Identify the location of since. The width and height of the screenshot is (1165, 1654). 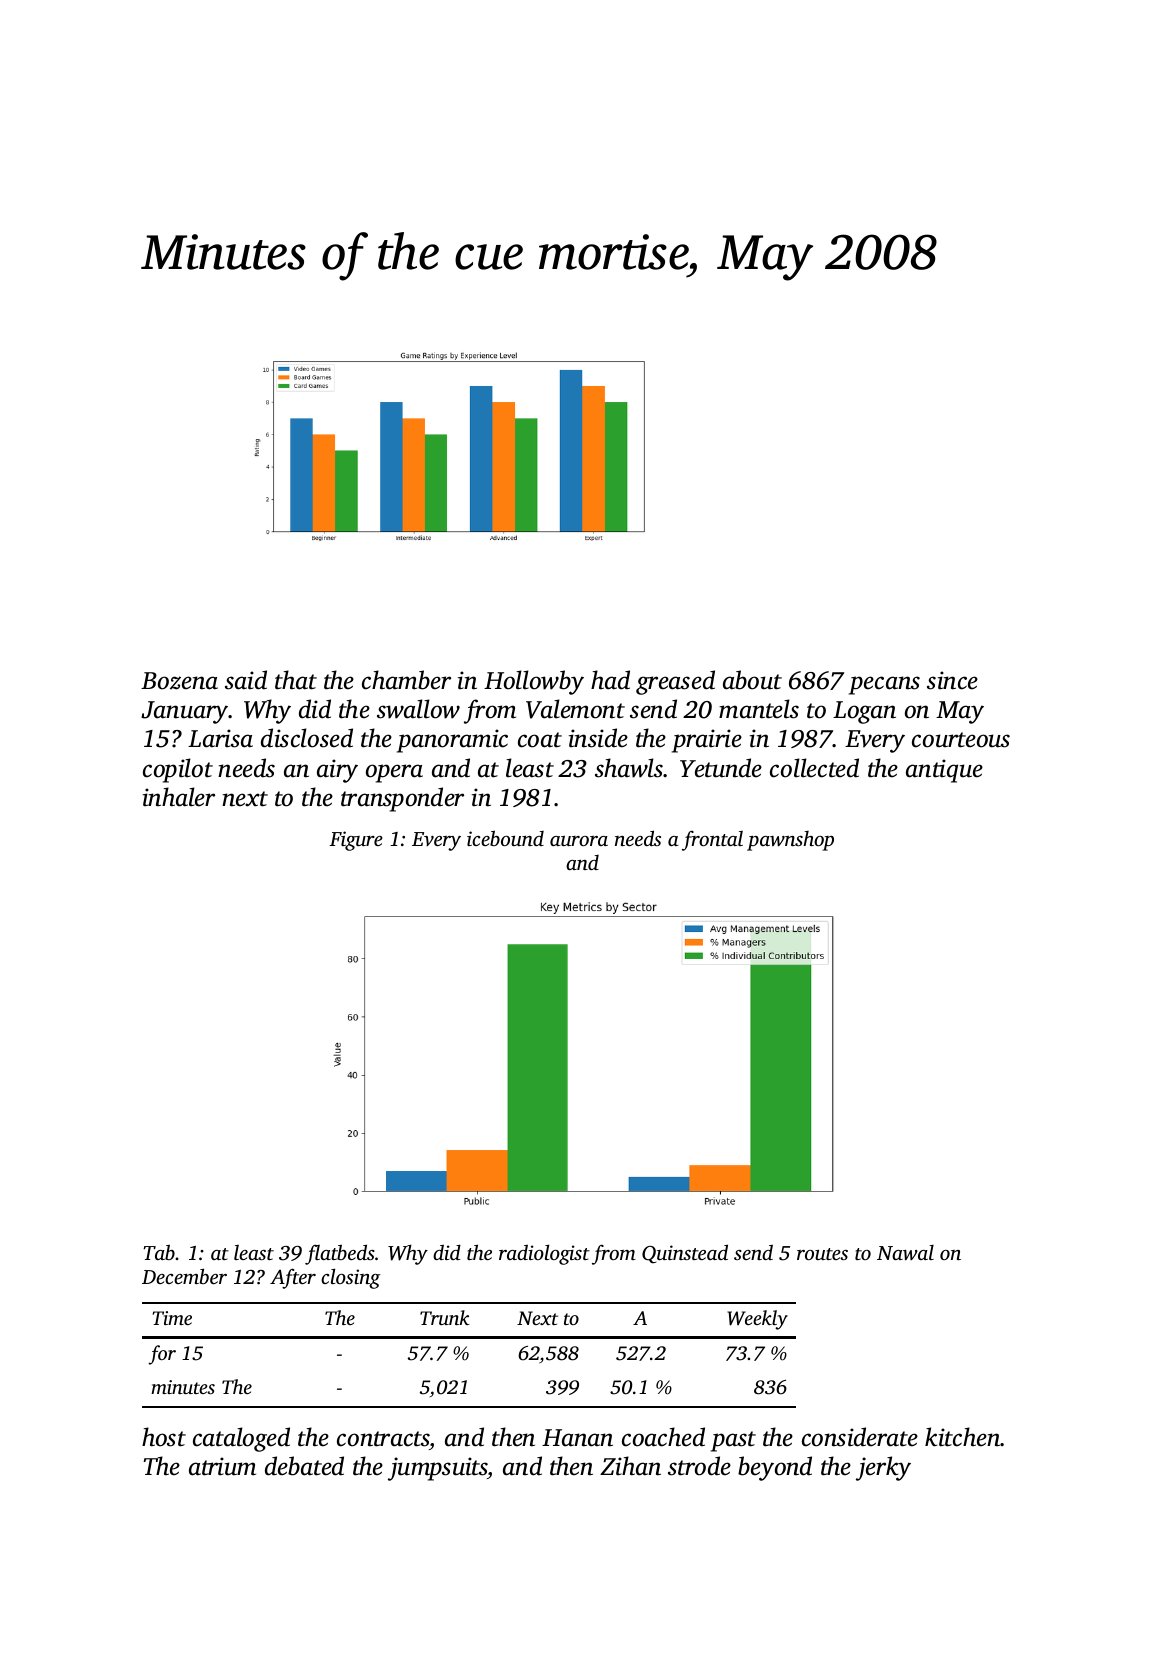
(952, 680).
